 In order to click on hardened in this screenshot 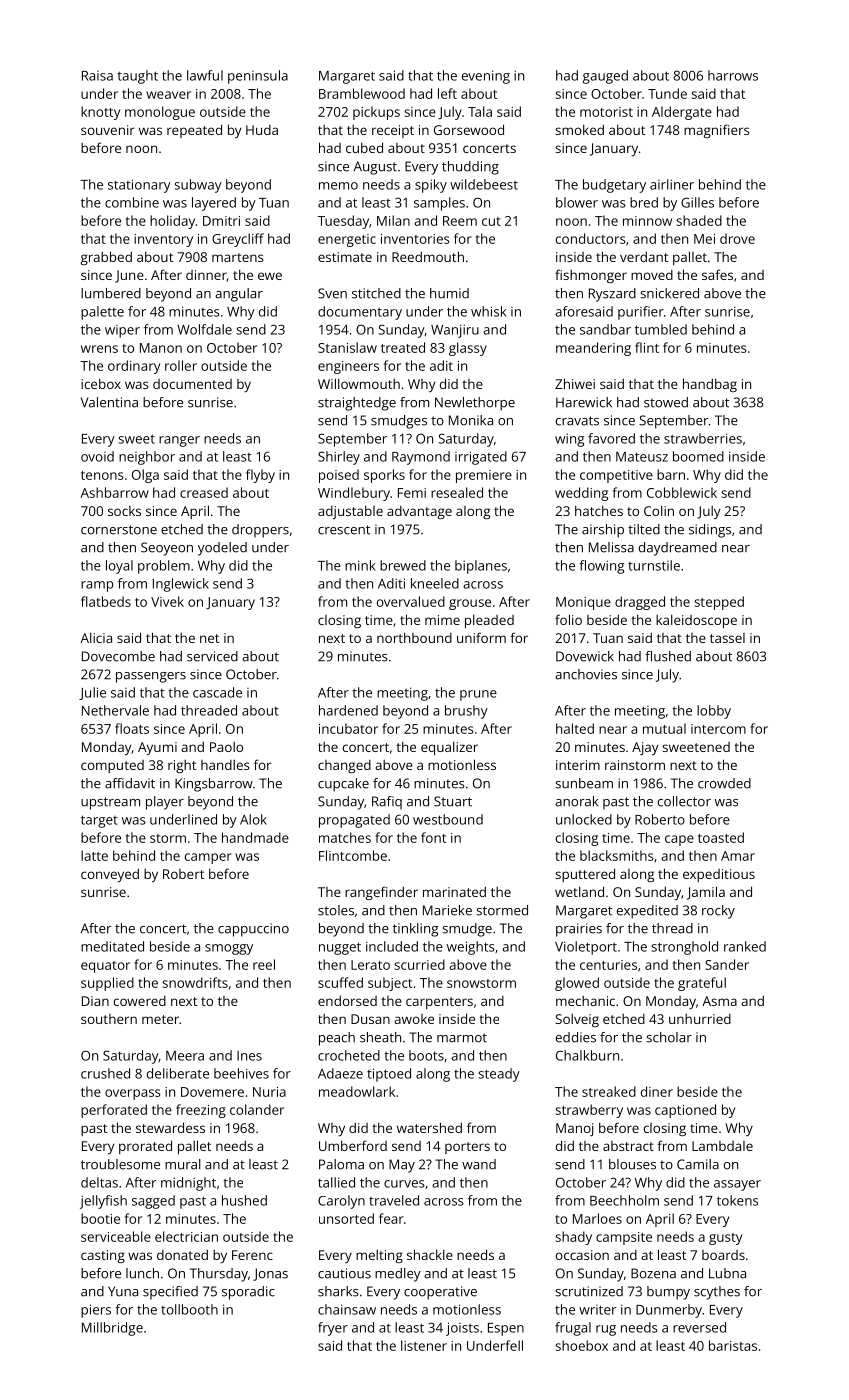, I will do `click(348, 710)`.
